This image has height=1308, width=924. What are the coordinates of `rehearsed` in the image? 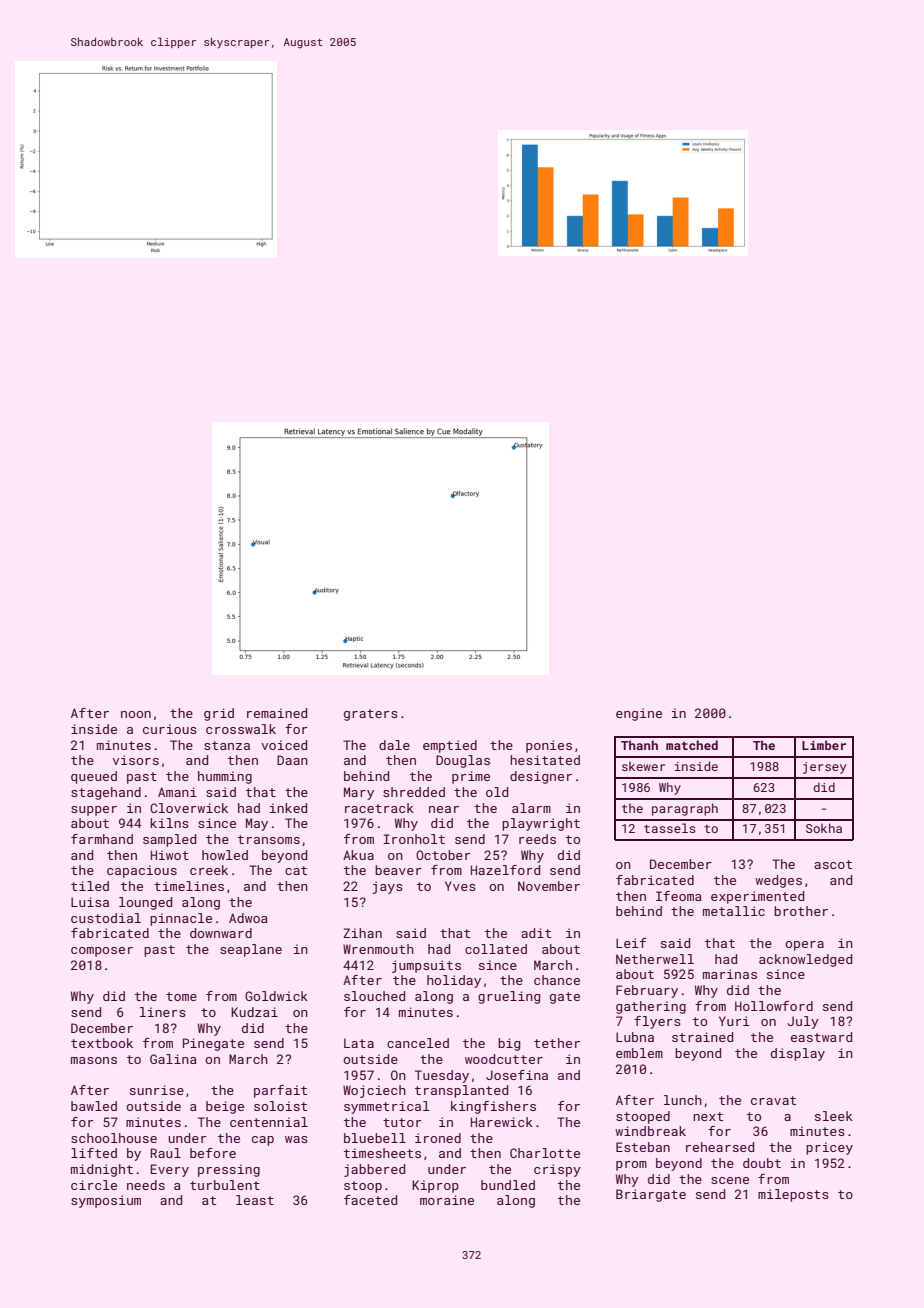 It's located at (720, 1147).
